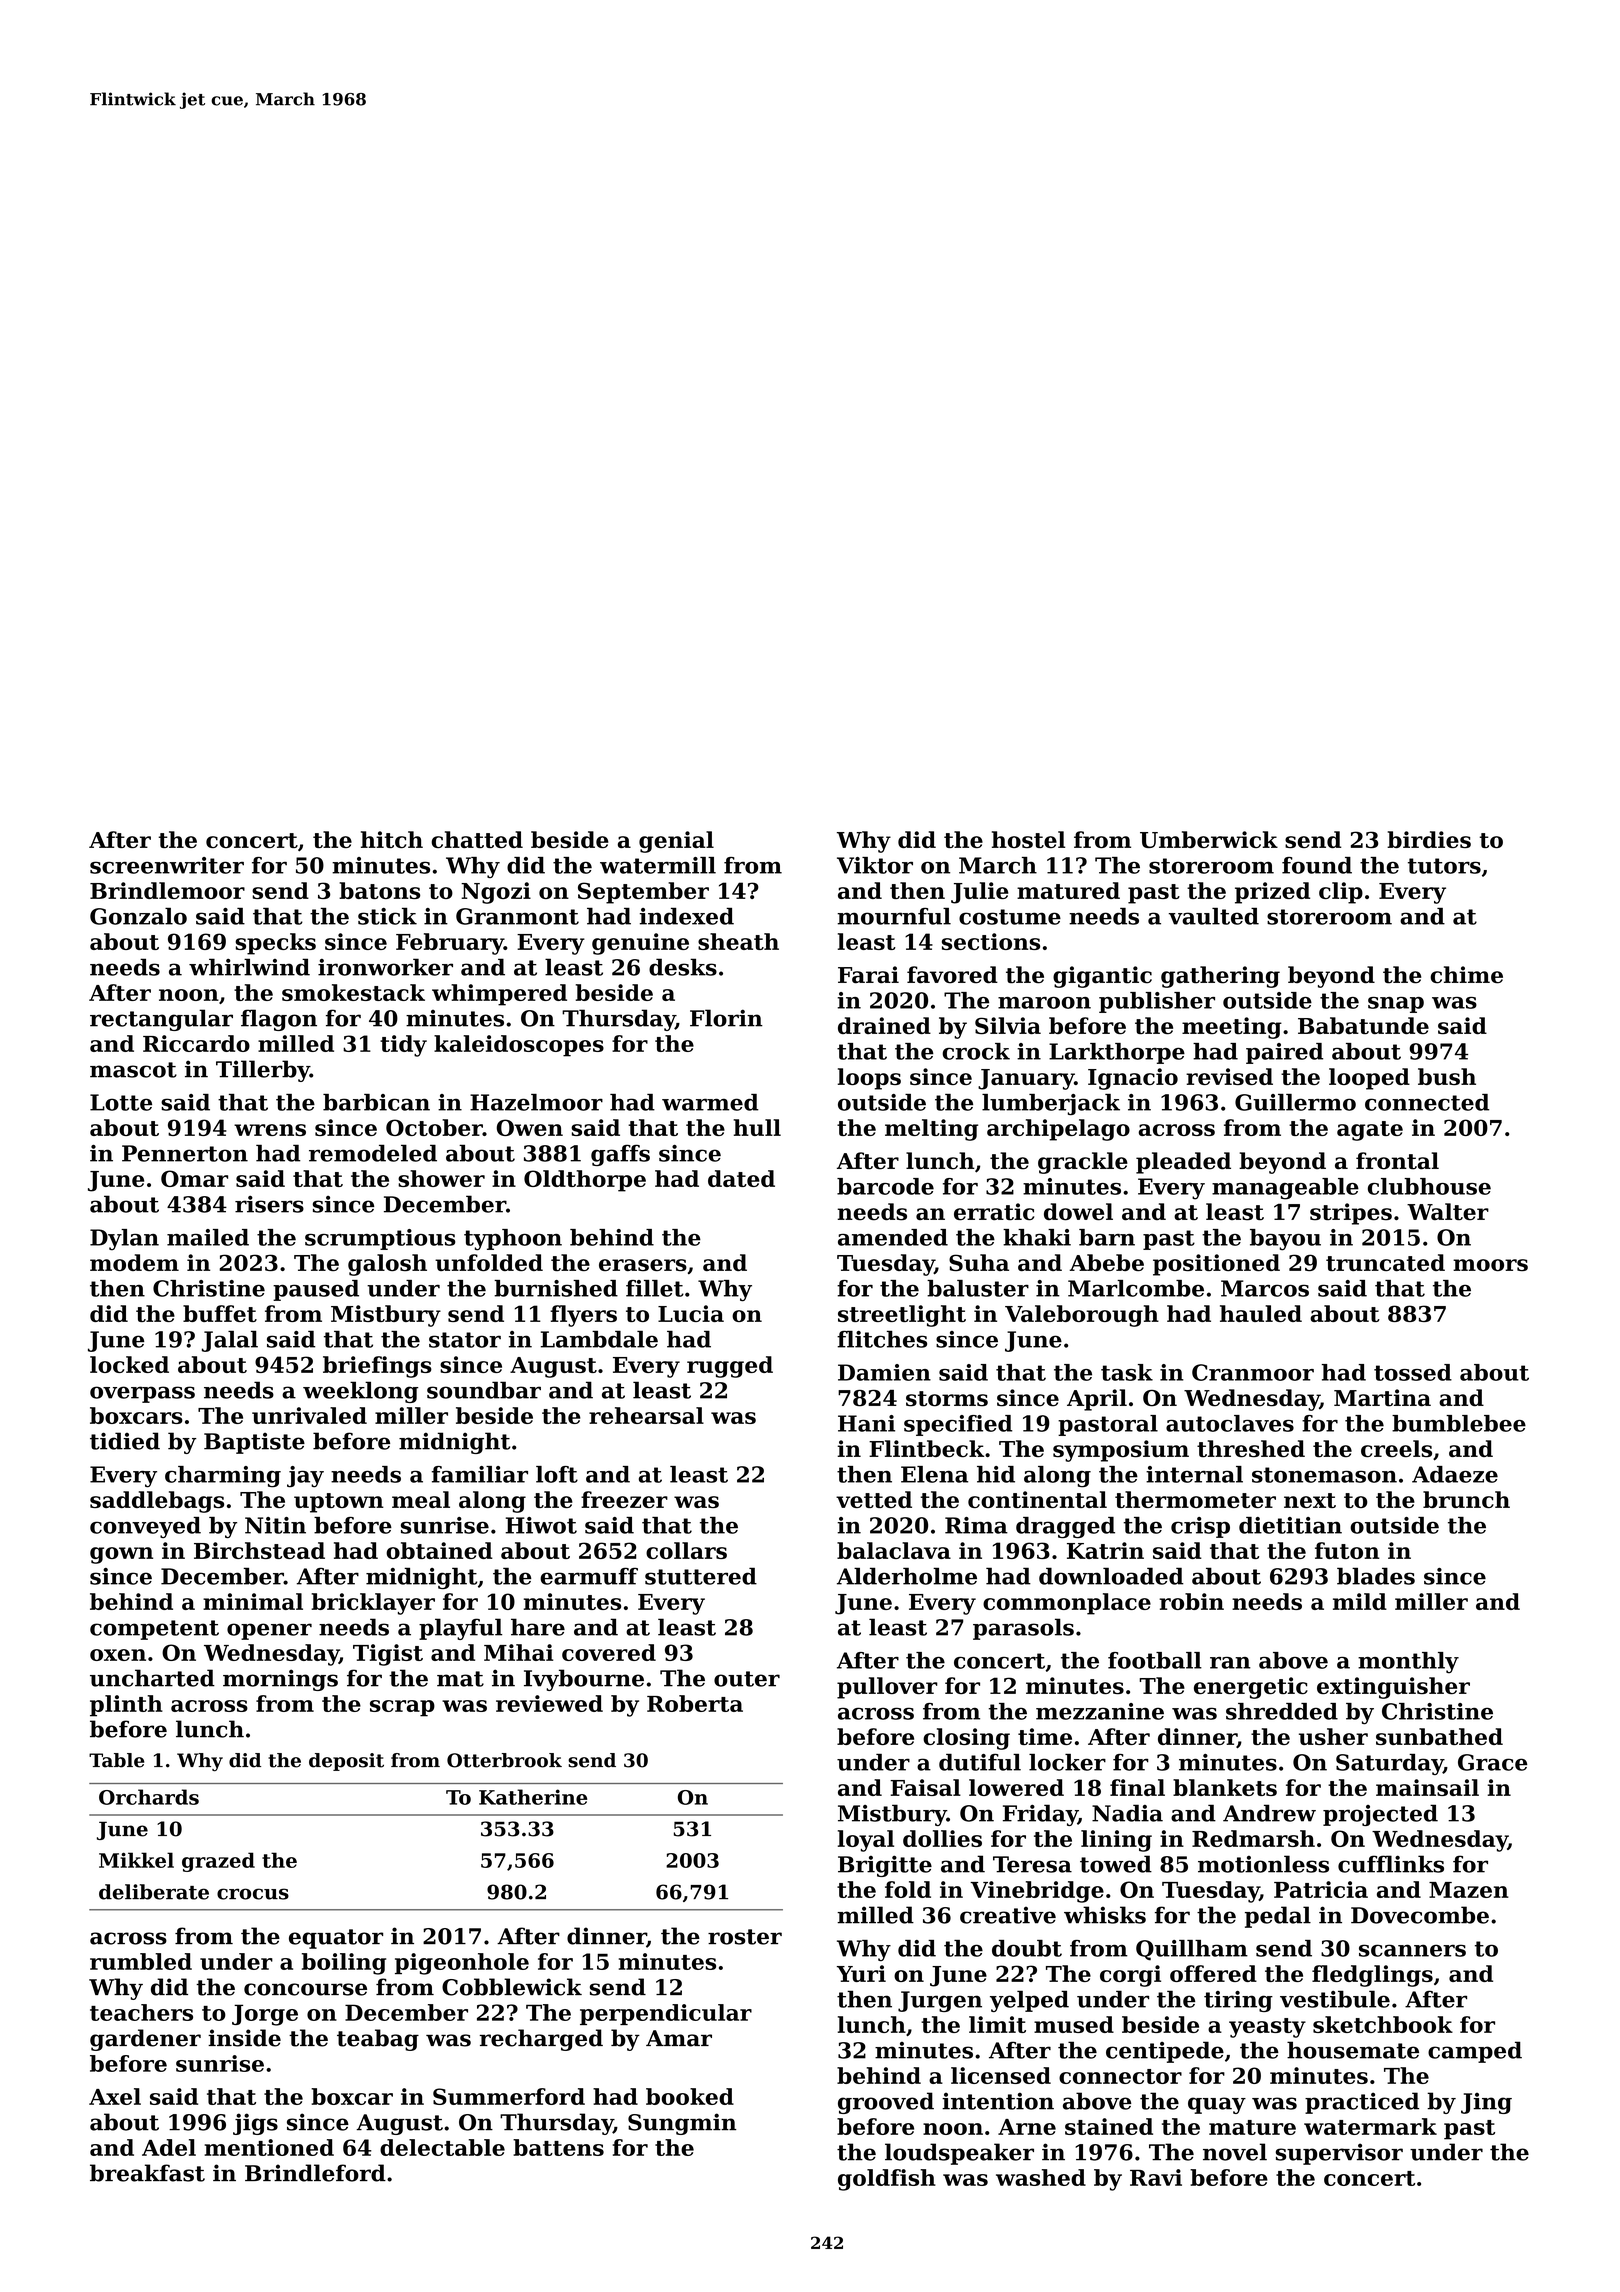 This screenshot has height=2292, width=1620. Describe the element at coordinates (640, 944) in the screenshot. I see `genuine` at that location.
